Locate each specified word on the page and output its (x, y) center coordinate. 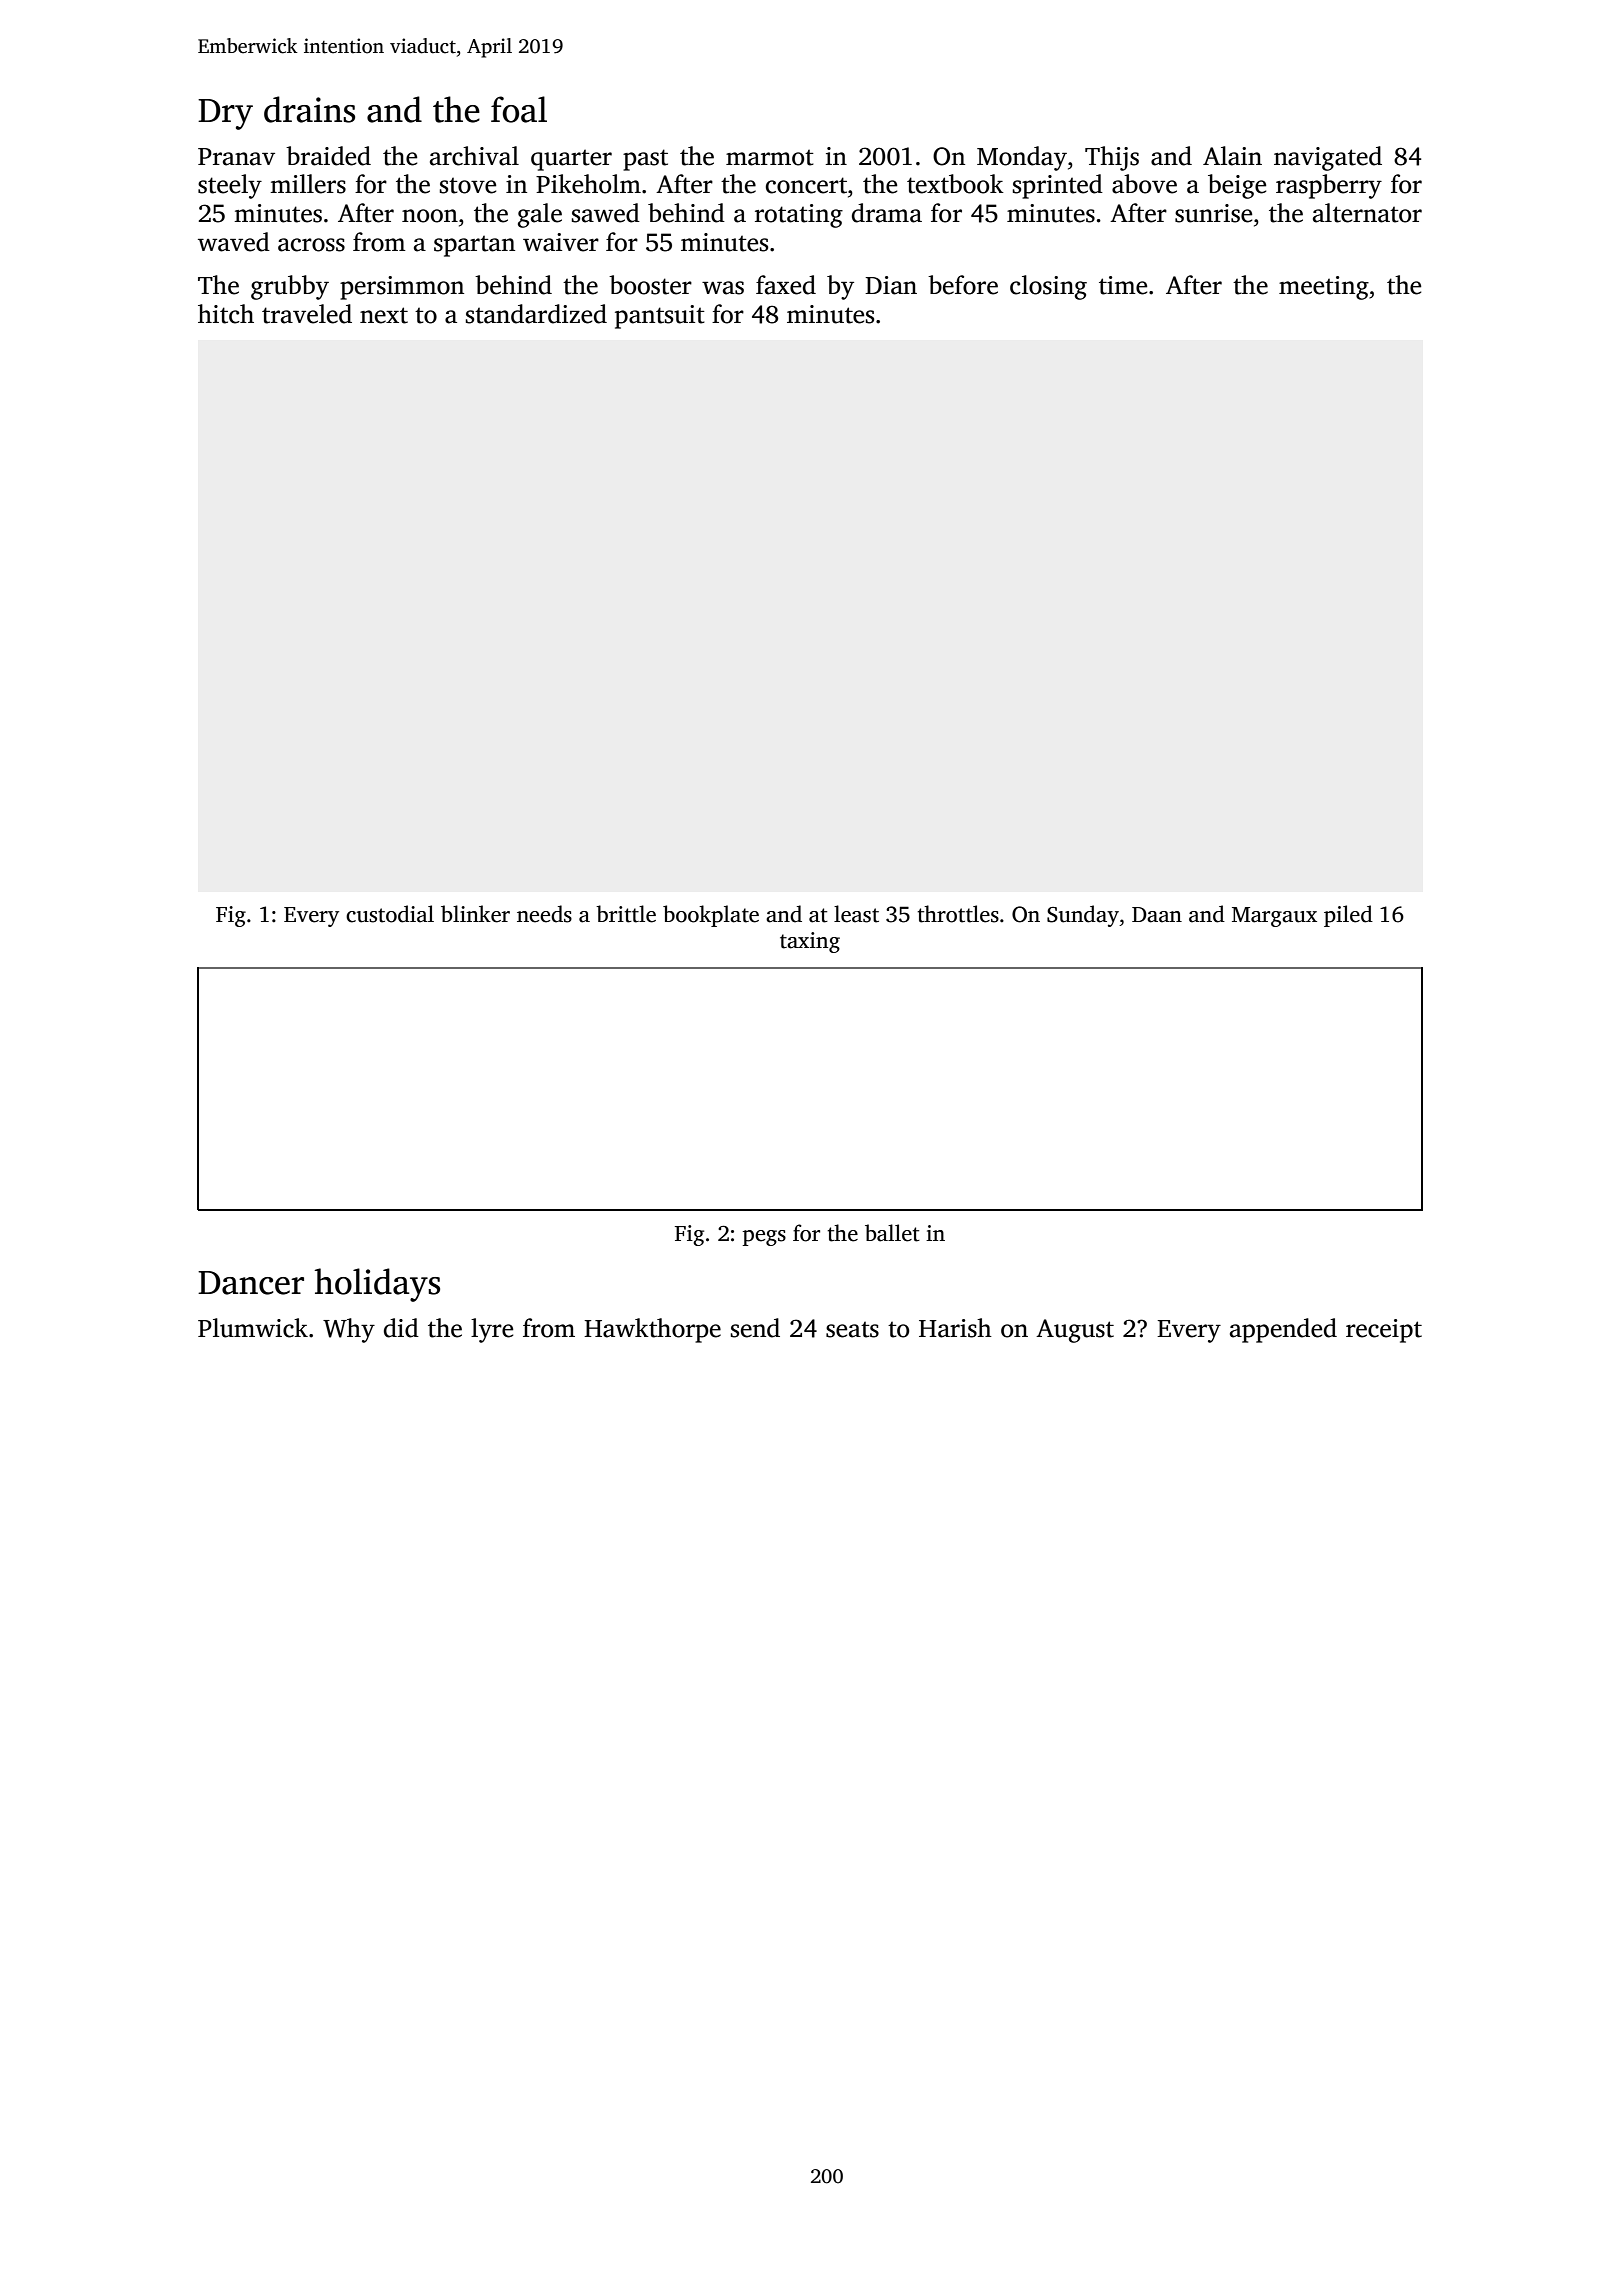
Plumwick (253, 1328)
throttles (958, 914)
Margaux (1274, 917)
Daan (1157, 915)
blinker (475, 914)
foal (519, 109)
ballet (892, 1233)
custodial (390, 914)
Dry (225, 114)
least (856, 914)
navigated (1328, 158)
